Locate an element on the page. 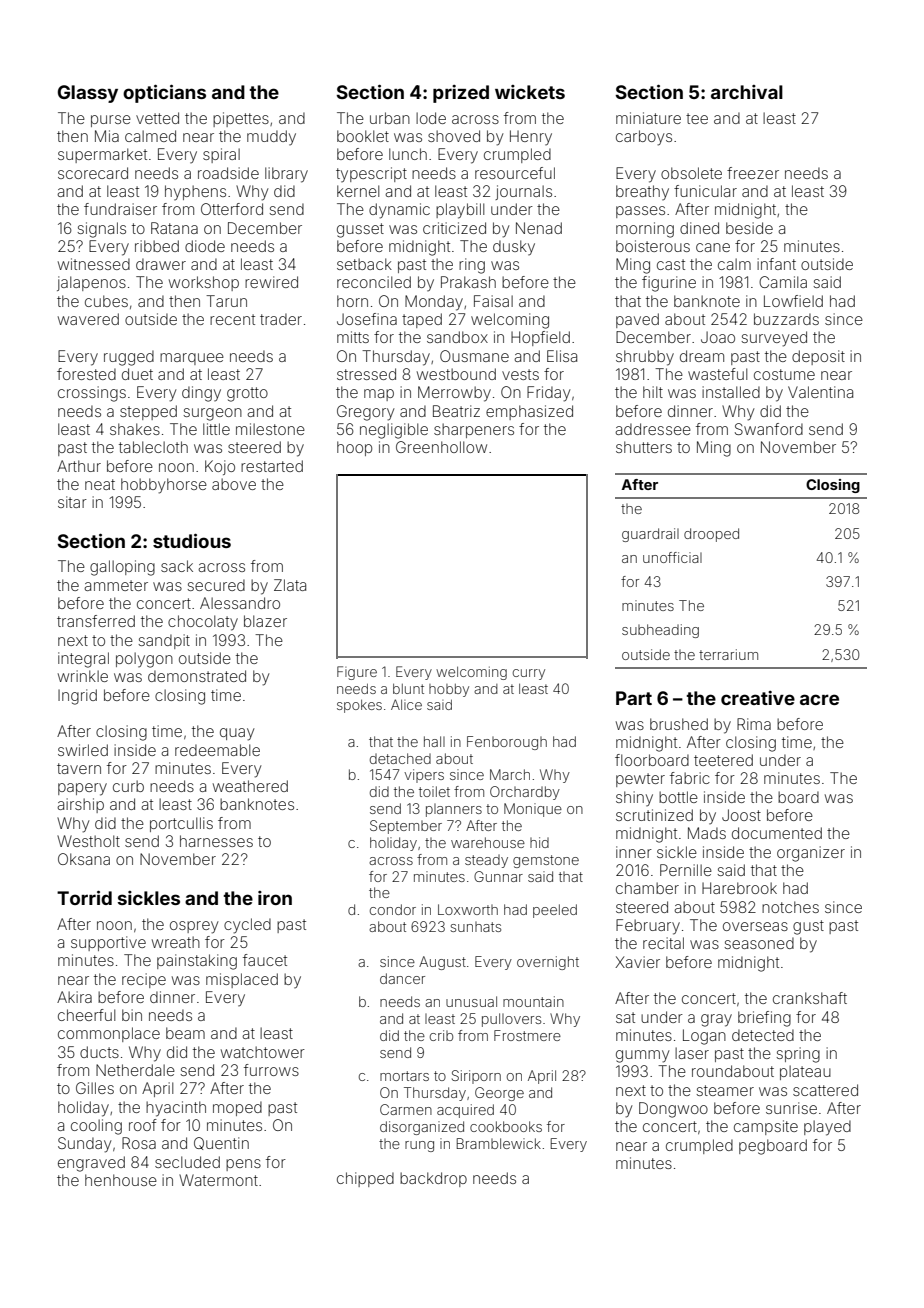  gusset is located at coordinates (360, 230).
